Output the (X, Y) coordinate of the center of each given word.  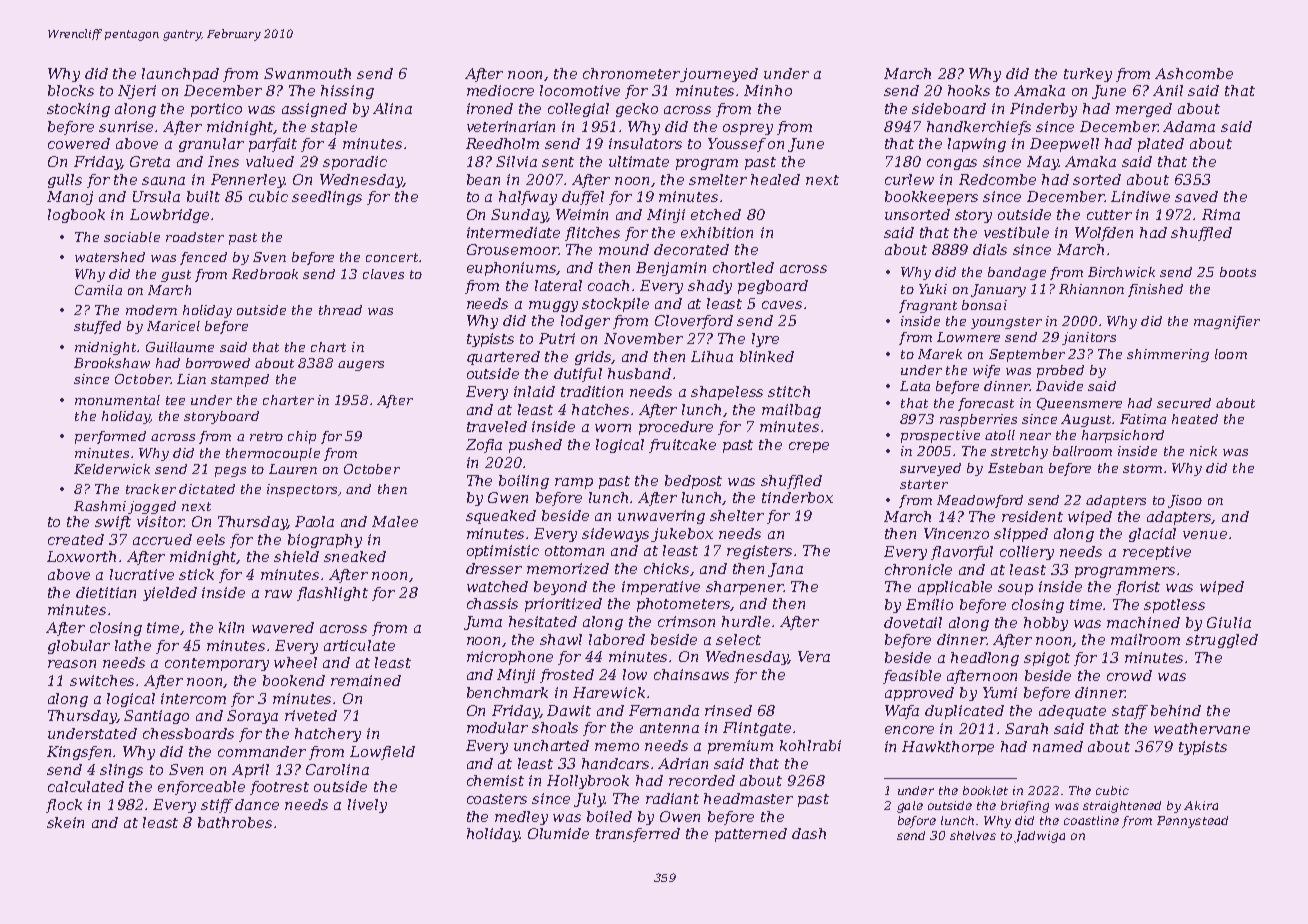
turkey (1088, 75)
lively (367, 806)
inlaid (534, 391)
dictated (207, 489)
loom (1231, 354)
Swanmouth (307, 73)
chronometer (631, 73)
